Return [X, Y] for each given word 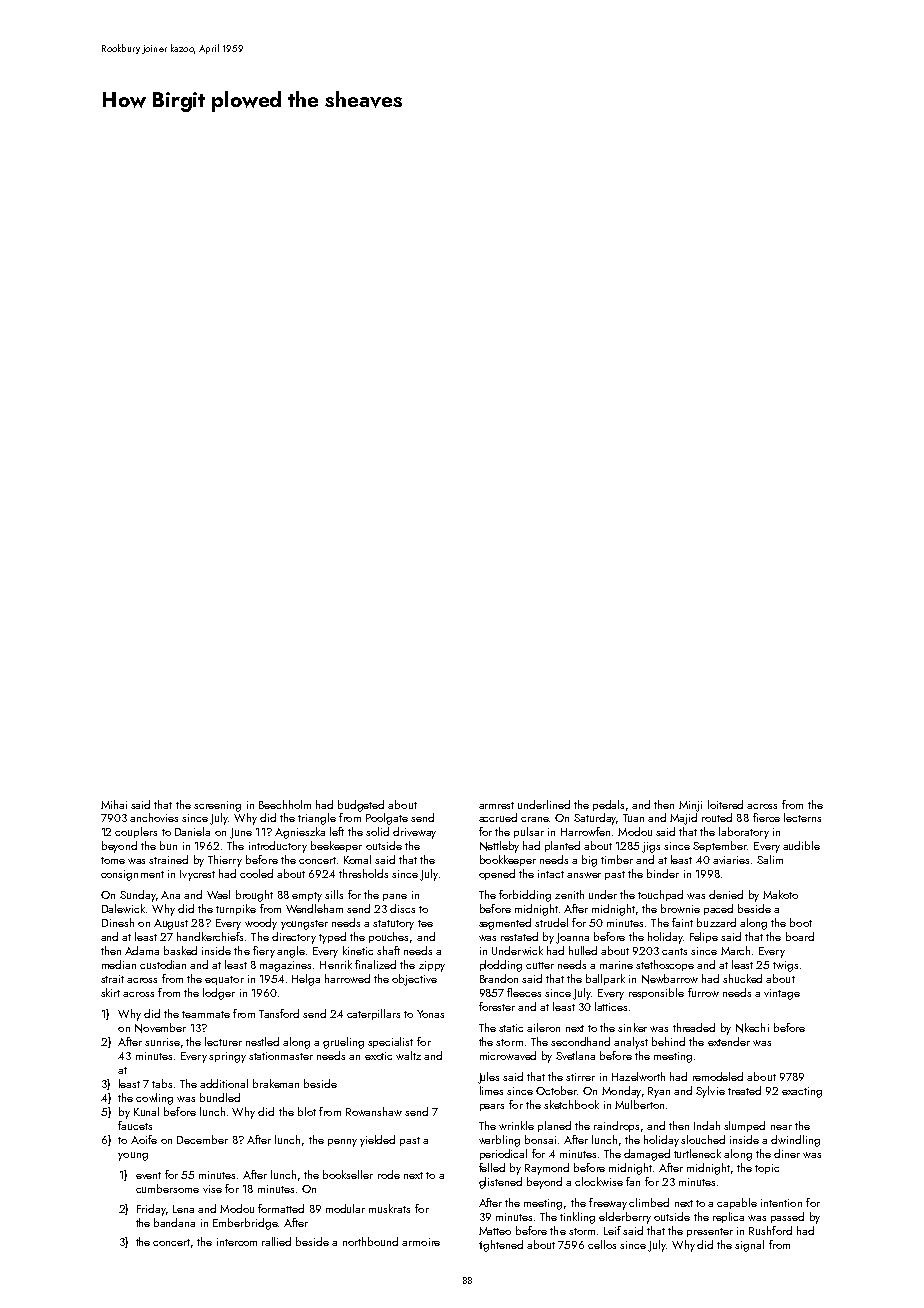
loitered [725, 804]
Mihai [114, 804]
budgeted [361, 806]
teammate [206, 1014]
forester [497, 1006]
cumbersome [167, 1188]
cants [674, 951]
